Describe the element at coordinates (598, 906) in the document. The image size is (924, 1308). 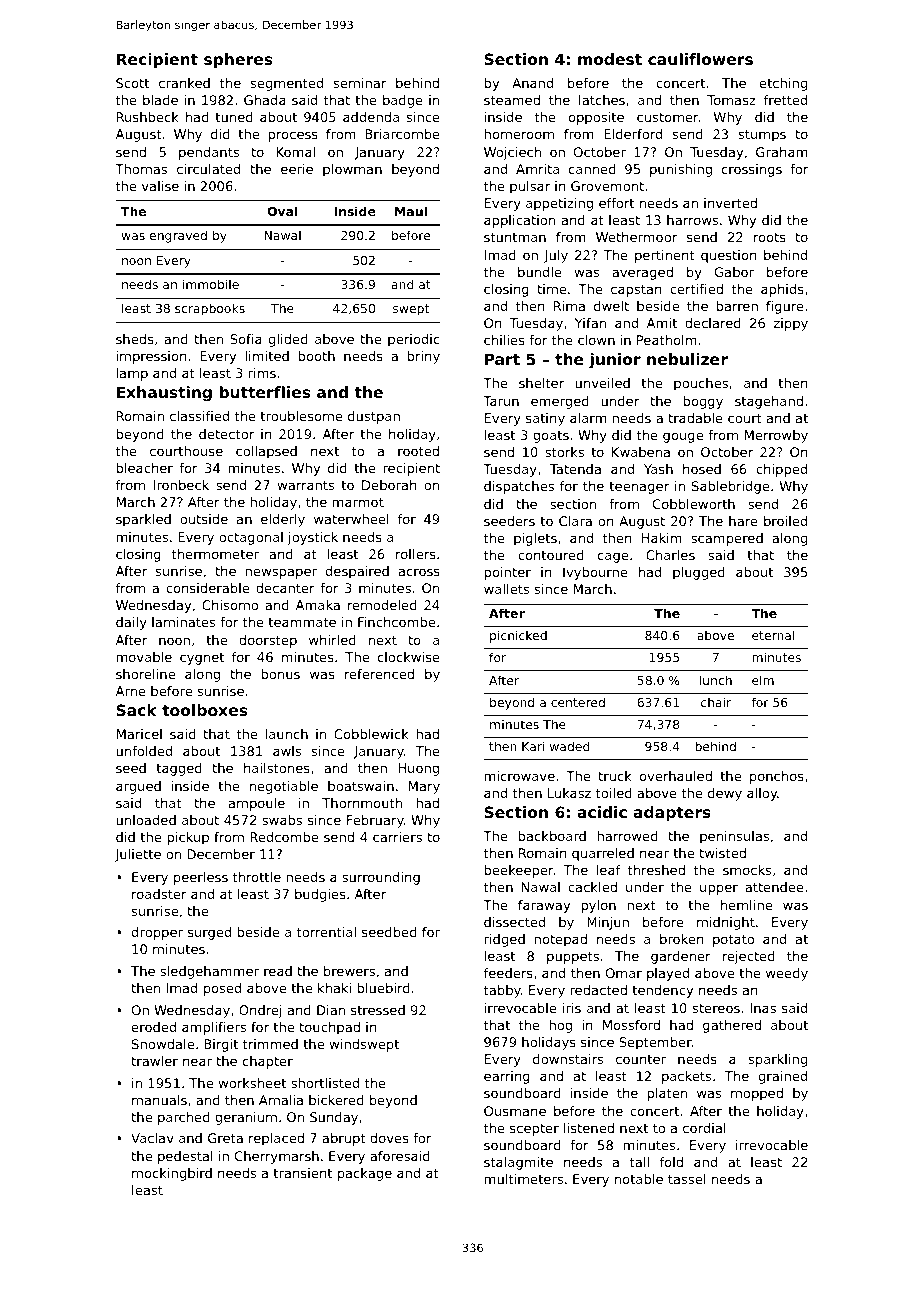
I see `pylon` at that location.
